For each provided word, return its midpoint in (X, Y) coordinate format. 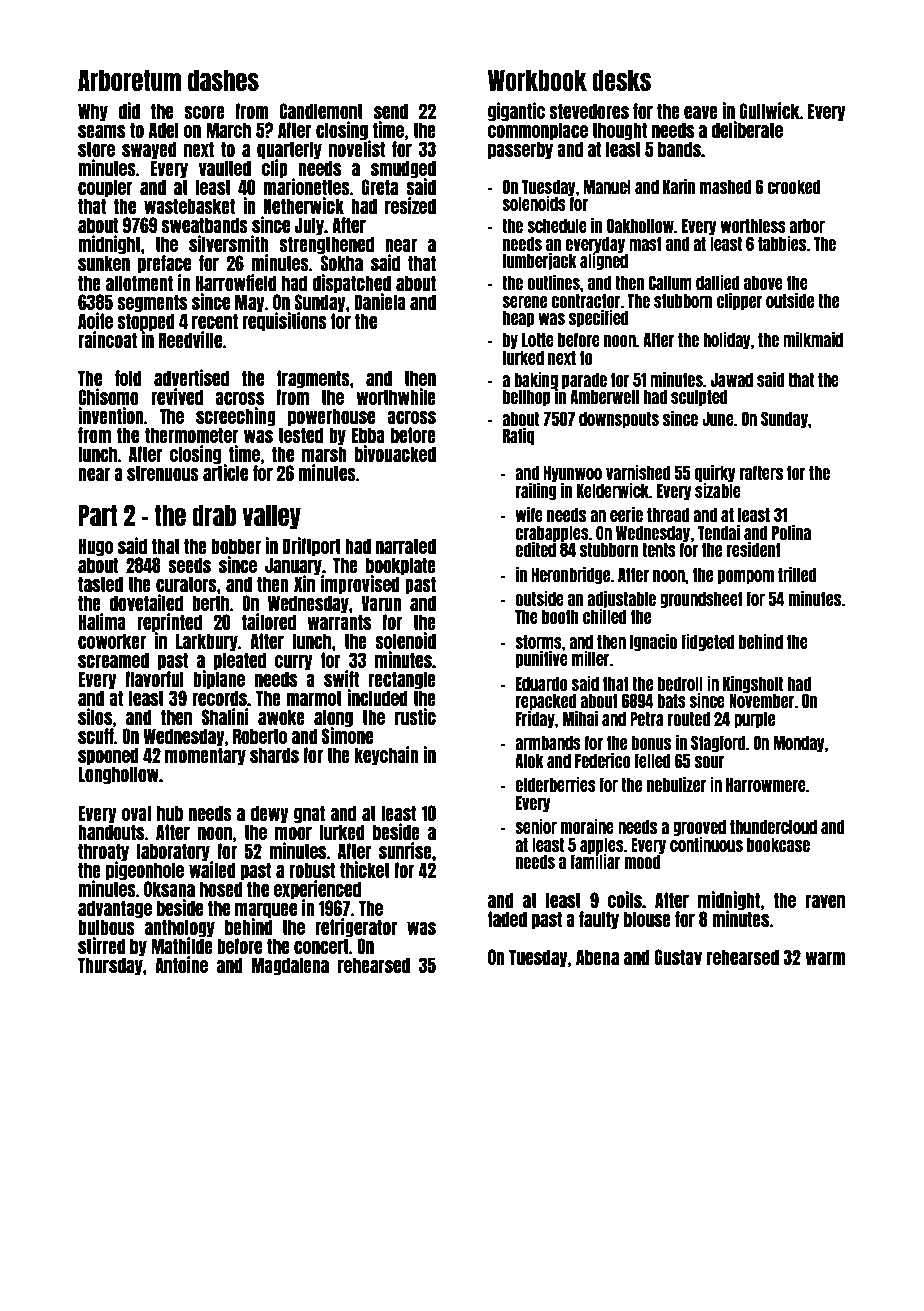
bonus (651, 743)
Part (98, 515)
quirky (715, 473)
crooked (794, 187)
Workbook (537, 80)
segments (152, 303)
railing (536, 491)
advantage (115, 909)
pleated (240, 661)
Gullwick (770, 110)
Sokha (341, 263)
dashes (223, 80)
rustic (415, 716)
